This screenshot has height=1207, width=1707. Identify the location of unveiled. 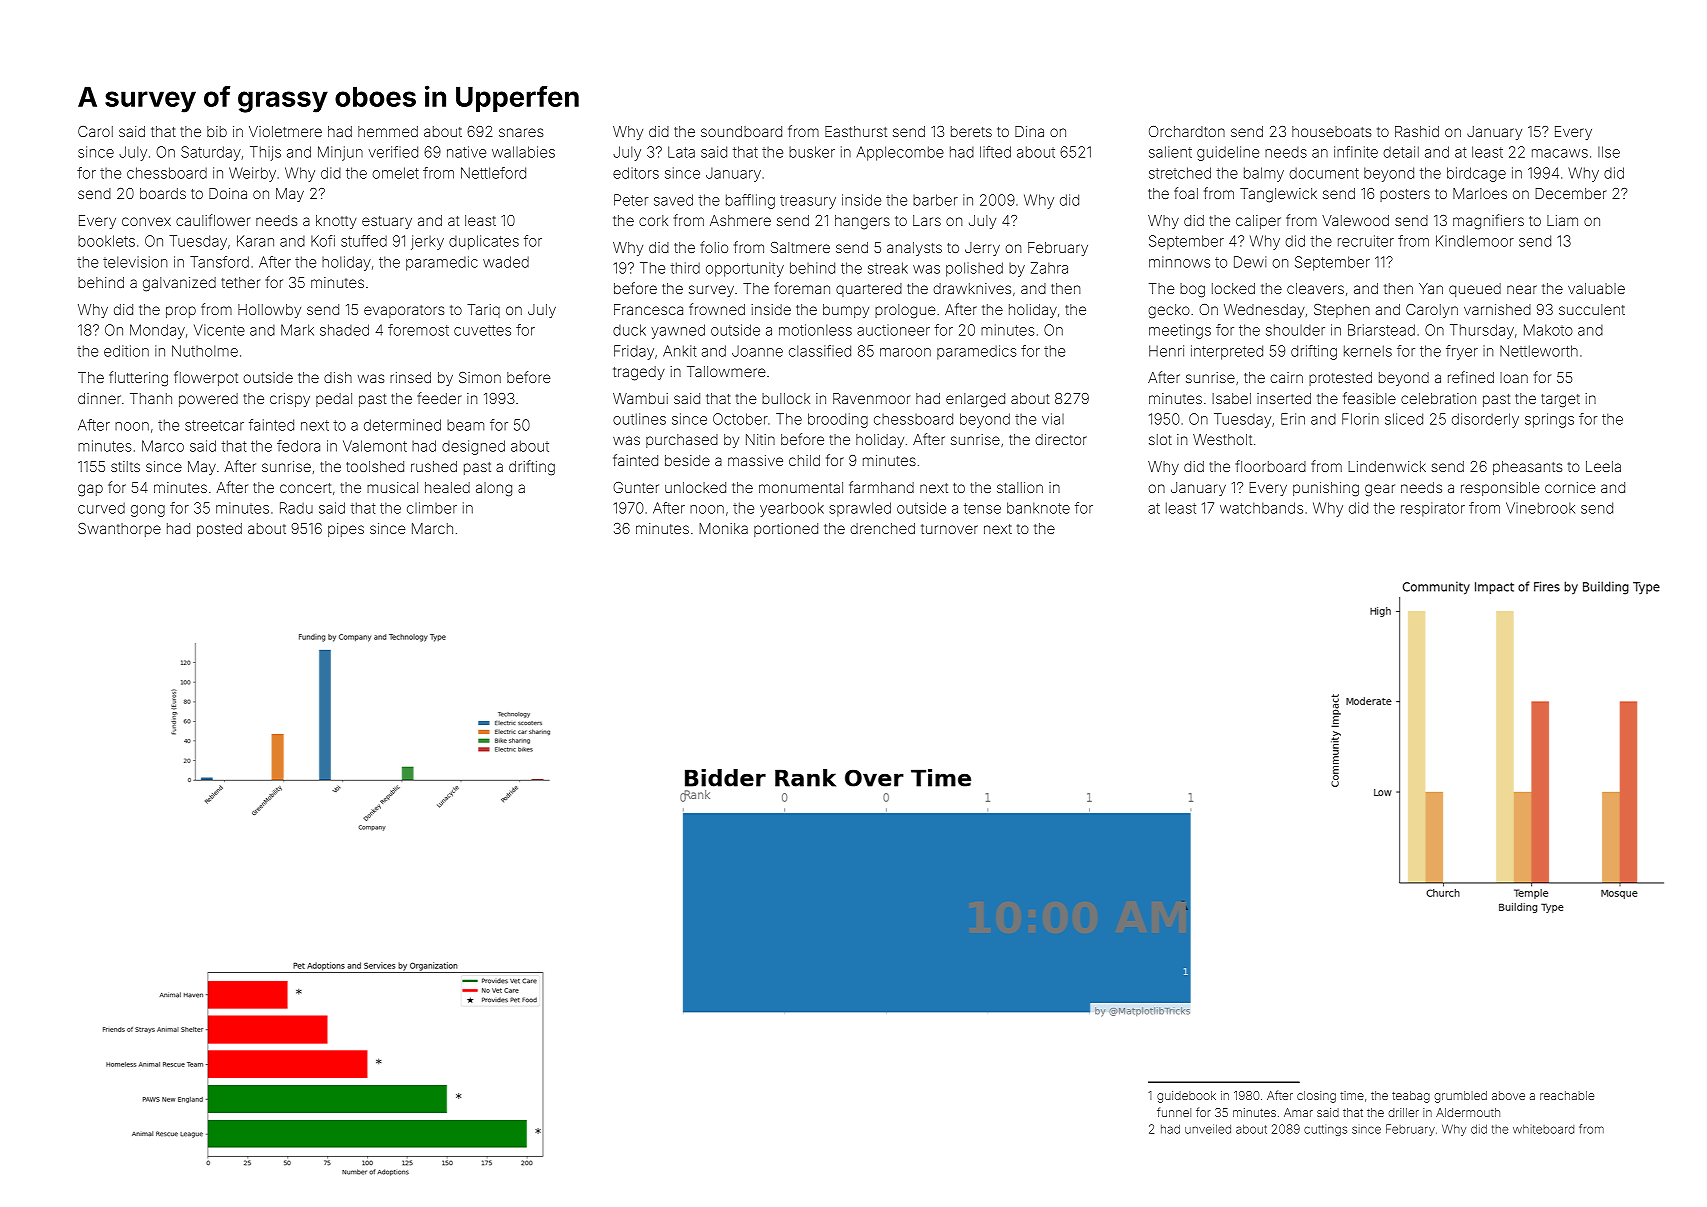
(1208, 1129).
